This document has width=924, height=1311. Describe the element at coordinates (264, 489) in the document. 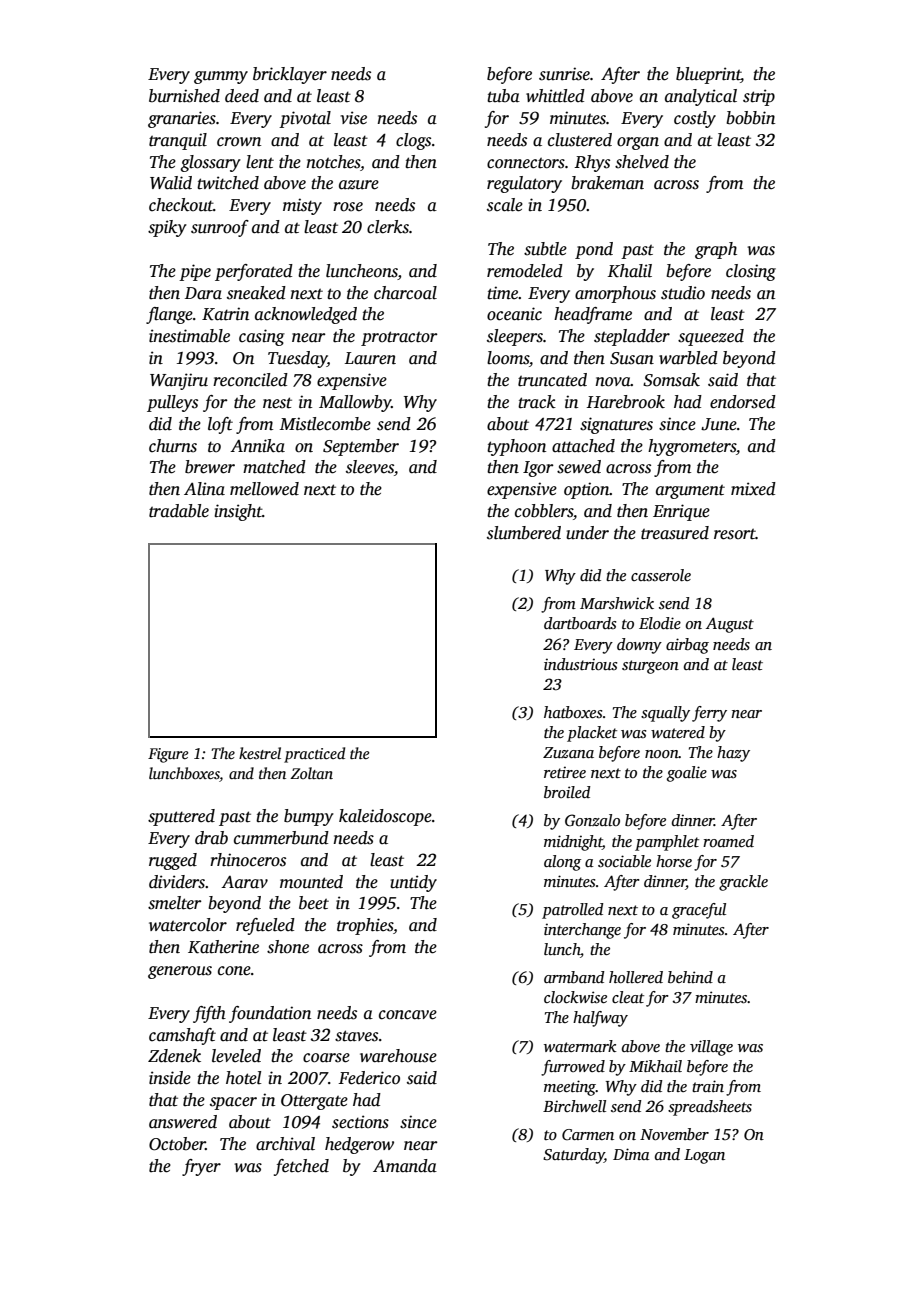

I see `mellowed` at that location.
